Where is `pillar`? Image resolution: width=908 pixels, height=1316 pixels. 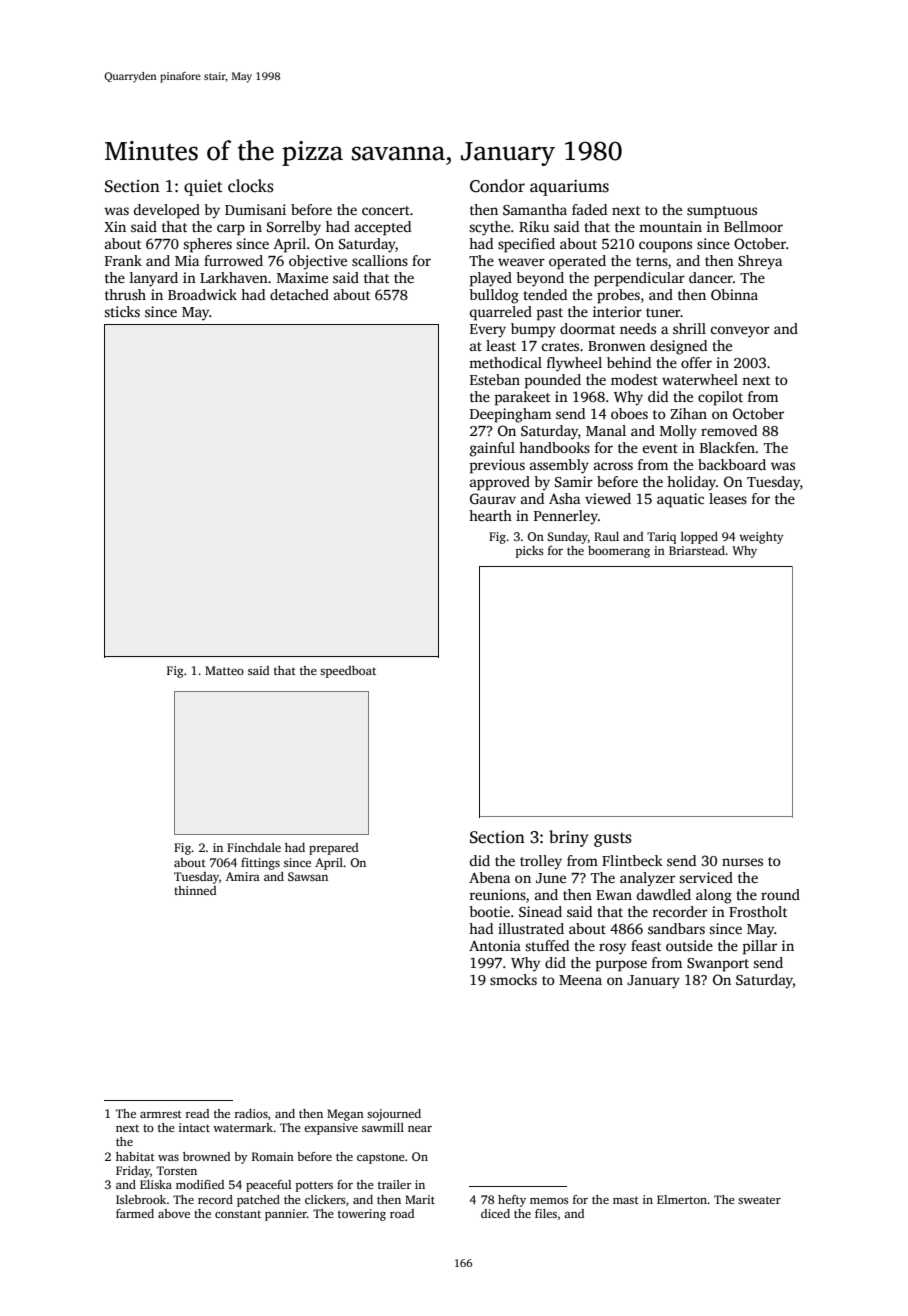
pillar is located at coordinates (760, 947).
